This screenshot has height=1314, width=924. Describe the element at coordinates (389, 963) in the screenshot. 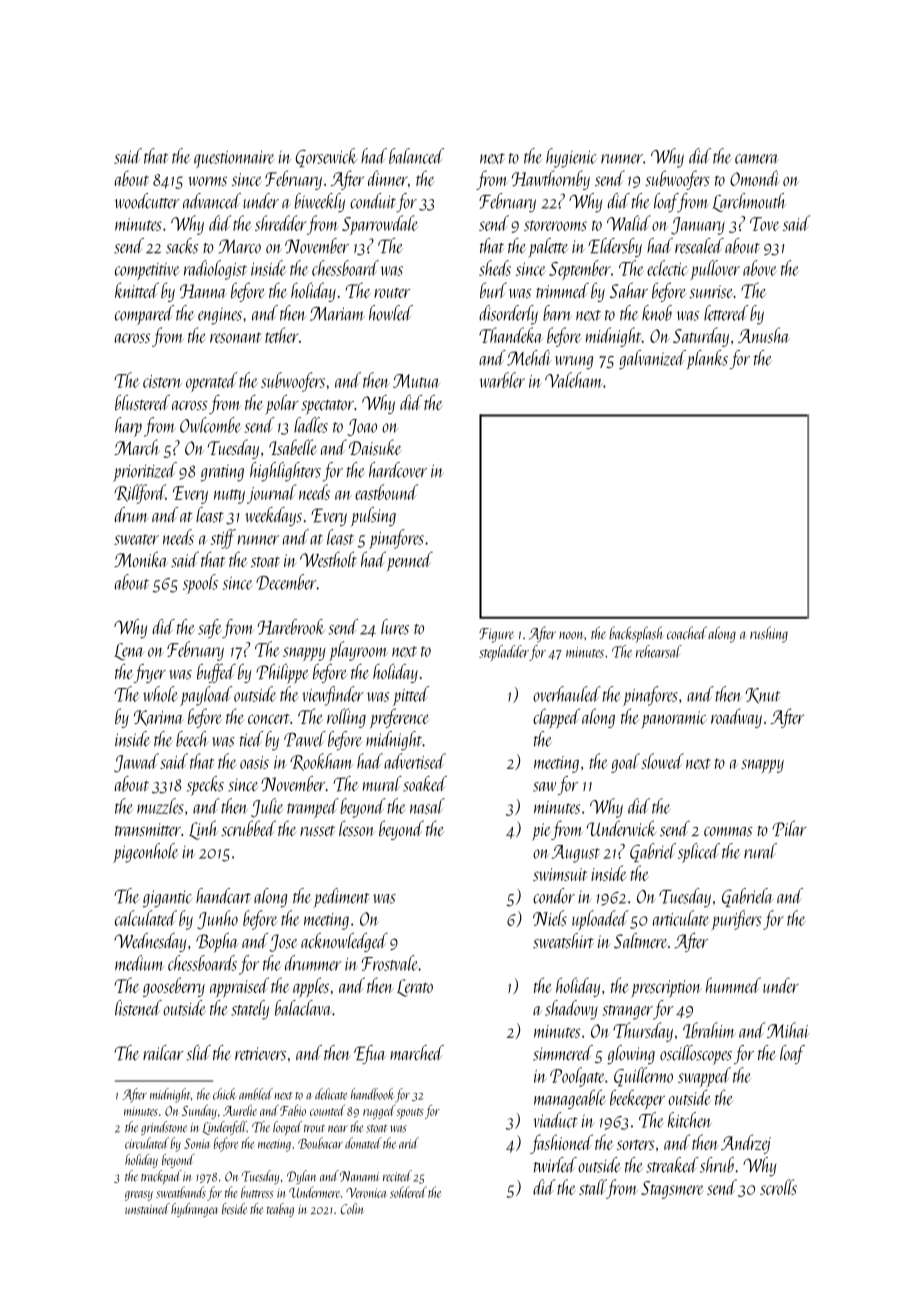

I see `Frostvale` at that location.
